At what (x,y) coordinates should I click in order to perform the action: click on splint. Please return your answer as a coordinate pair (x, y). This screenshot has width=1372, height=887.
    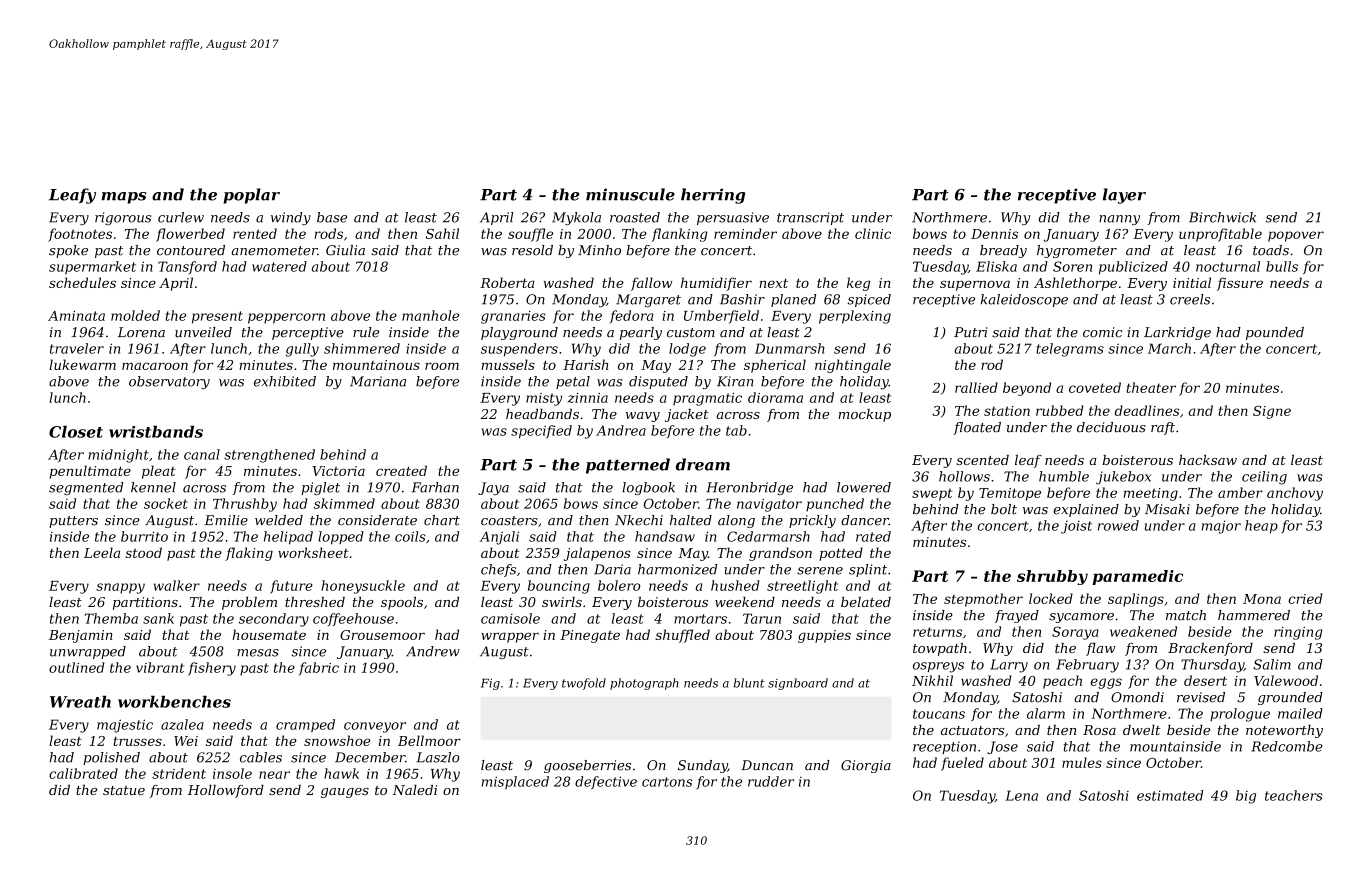
    Looking at the image, I should click on (868, 570).
